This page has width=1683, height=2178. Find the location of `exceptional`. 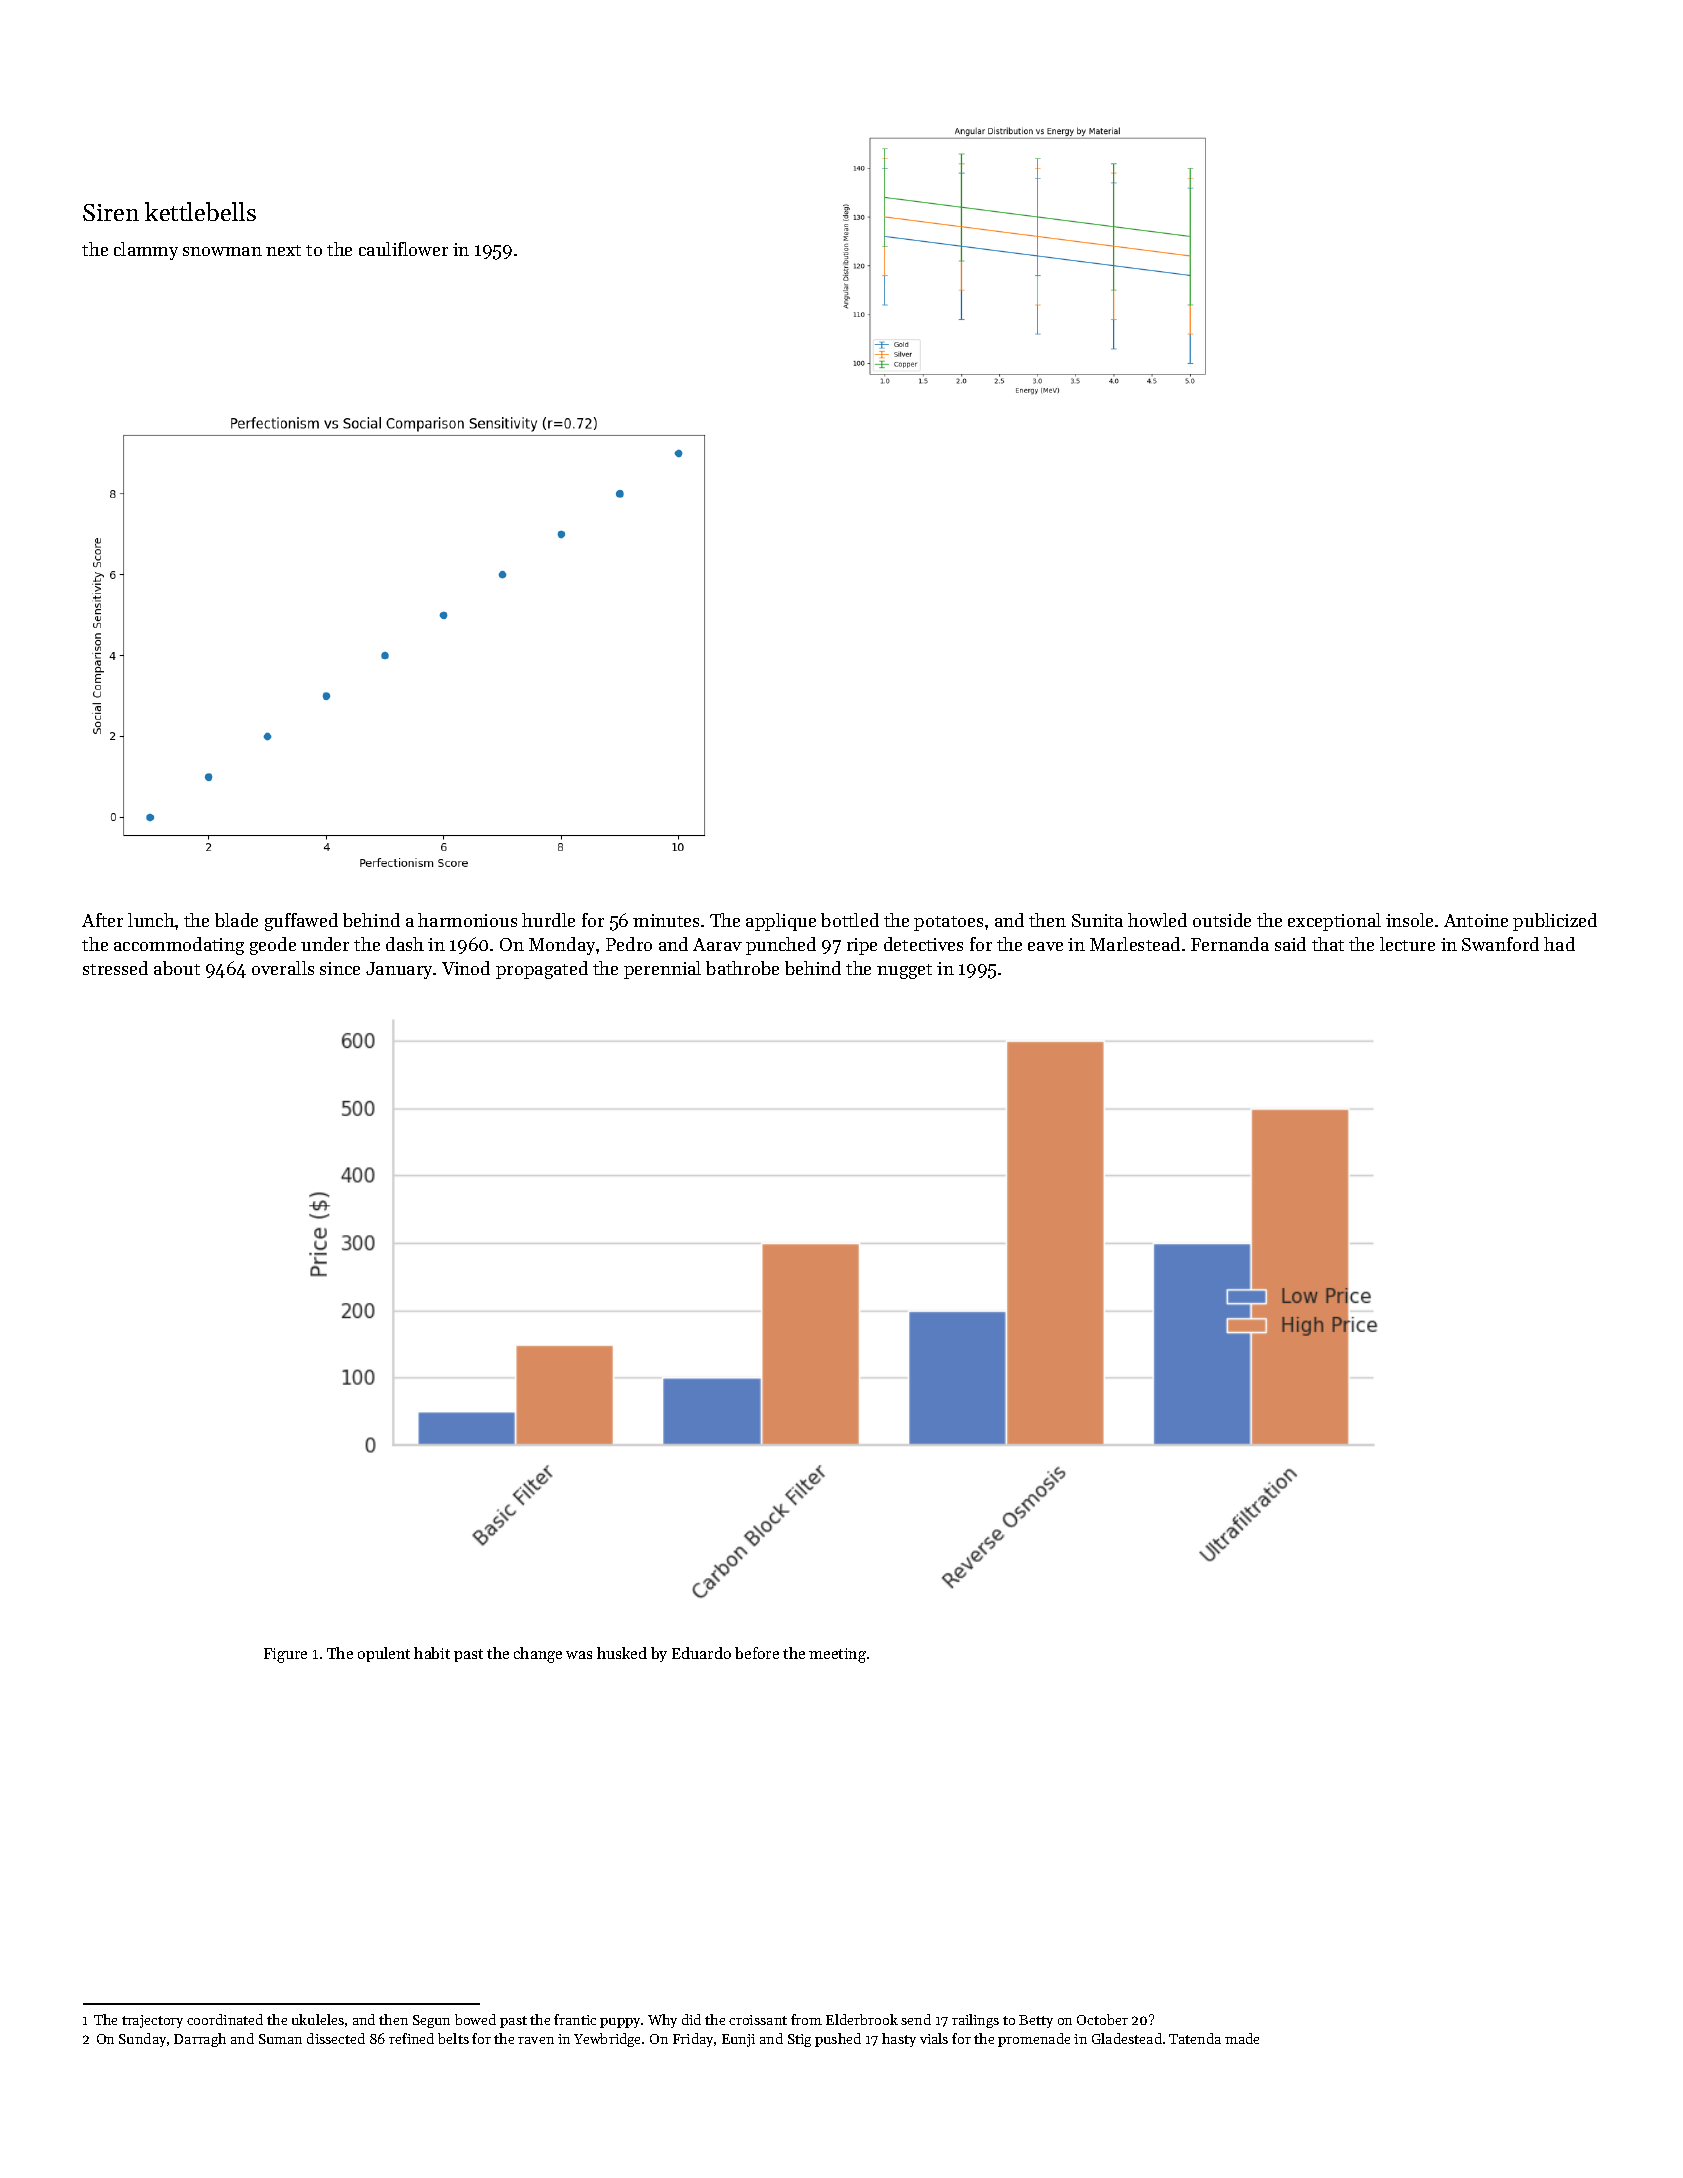

exceptional is located at coordinates (1334, 922).
